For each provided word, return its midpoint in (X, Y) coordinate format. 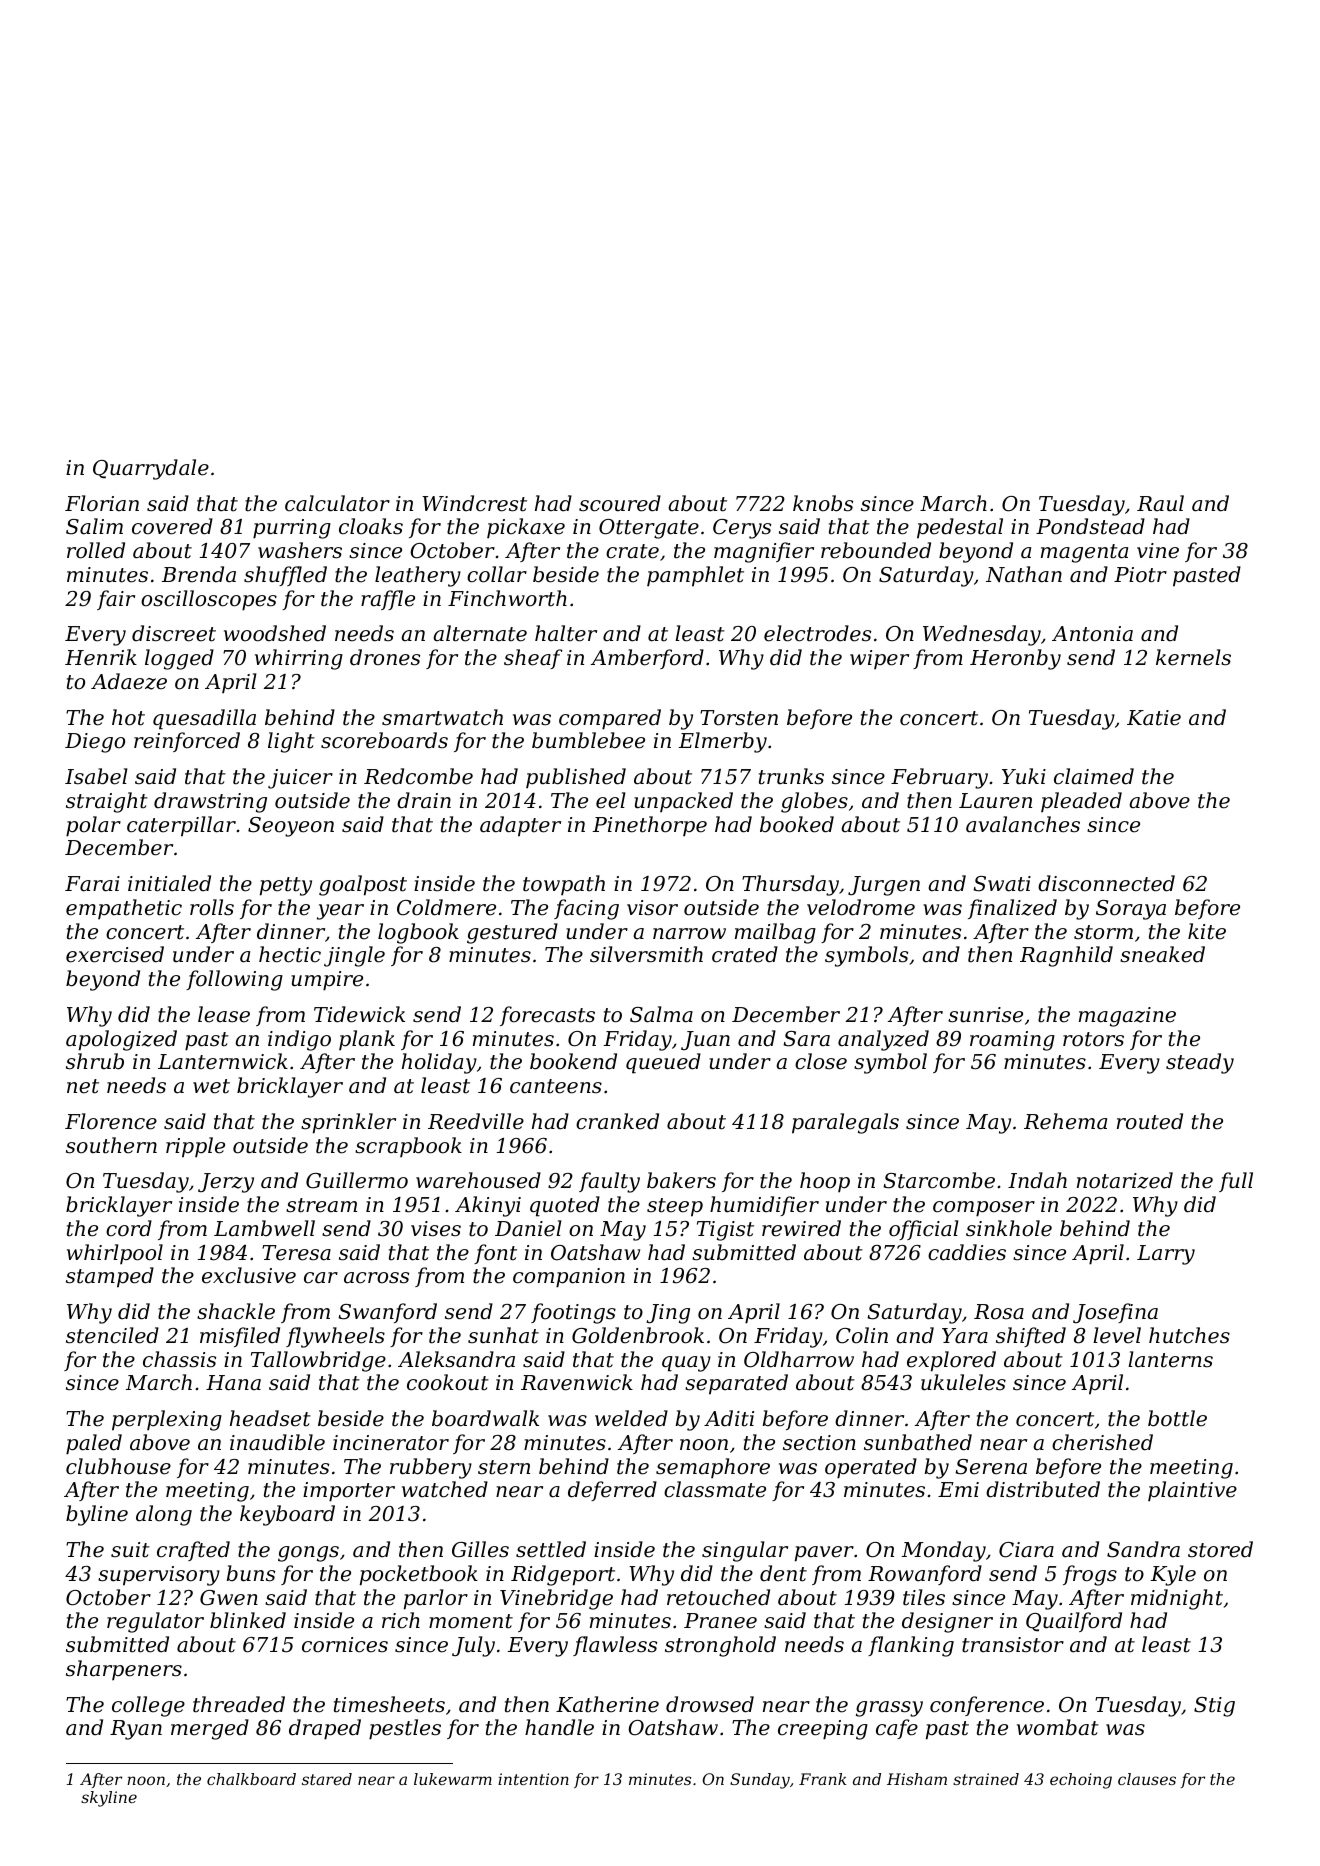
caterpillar (181, 826)
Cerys (742, 529)
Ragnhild (1066, 956)
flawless (615, 1646)
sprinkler (348, 1123)
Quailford (1074, 1622)
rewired (801, 1228)
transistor (1013, 1645)
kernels (1193, 657)
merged (210, 1729)
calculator (337, 503)
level (1117, 1335)
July (473, 1646)
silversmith (646, 954)
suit (130, 1550)
